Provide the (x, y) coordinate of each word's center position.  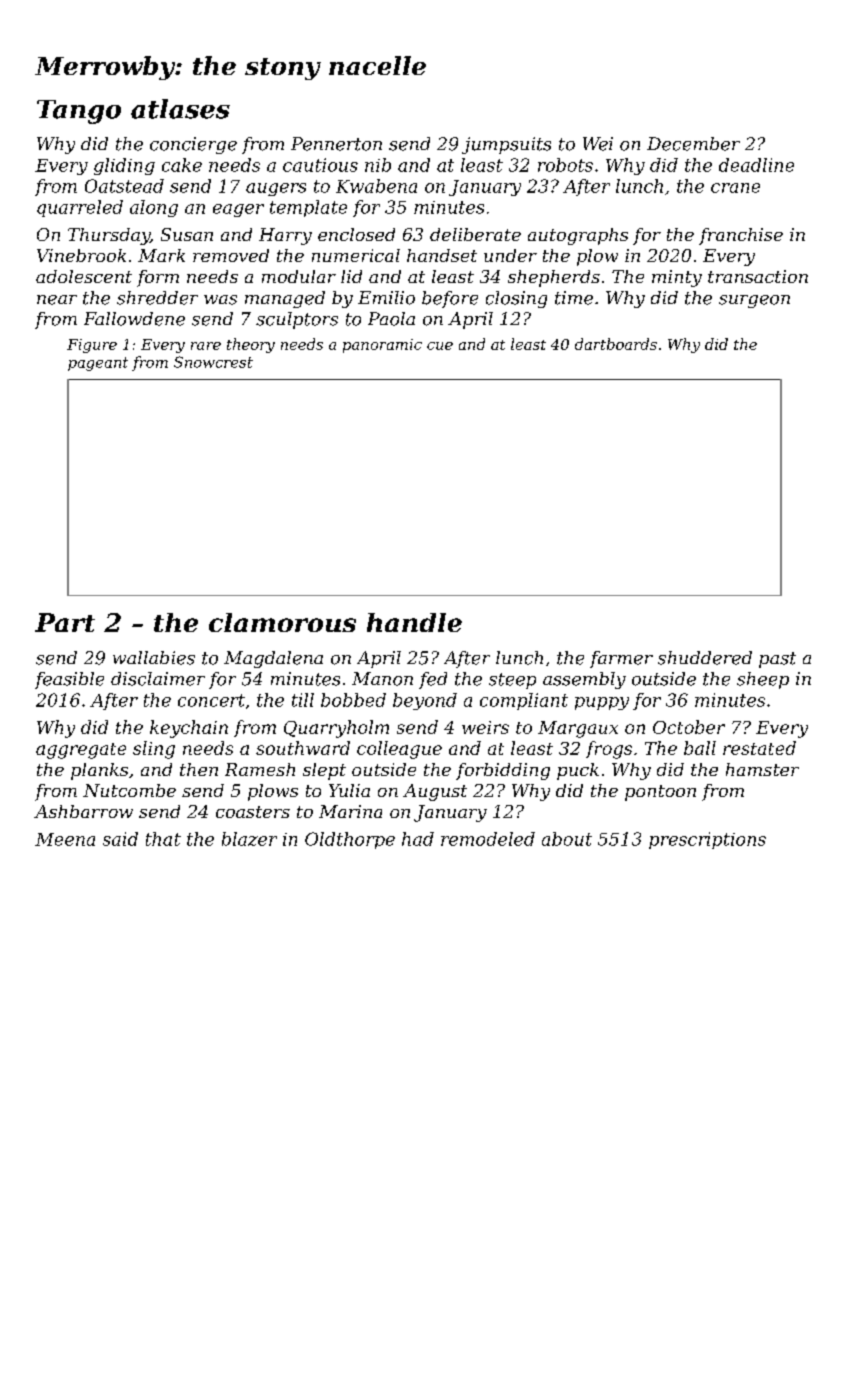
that (163, 839)
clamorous (282, 622)
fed (433, 680)
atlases (180, 109)
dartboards (616, 344)
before (450, 299)
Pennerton (336, 144)
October (689, 727)
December (693, 144)
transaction (758, 276)
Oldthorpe (350, 840)
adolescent (84, 276)
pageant (98, 364)
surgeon (754, 301)
